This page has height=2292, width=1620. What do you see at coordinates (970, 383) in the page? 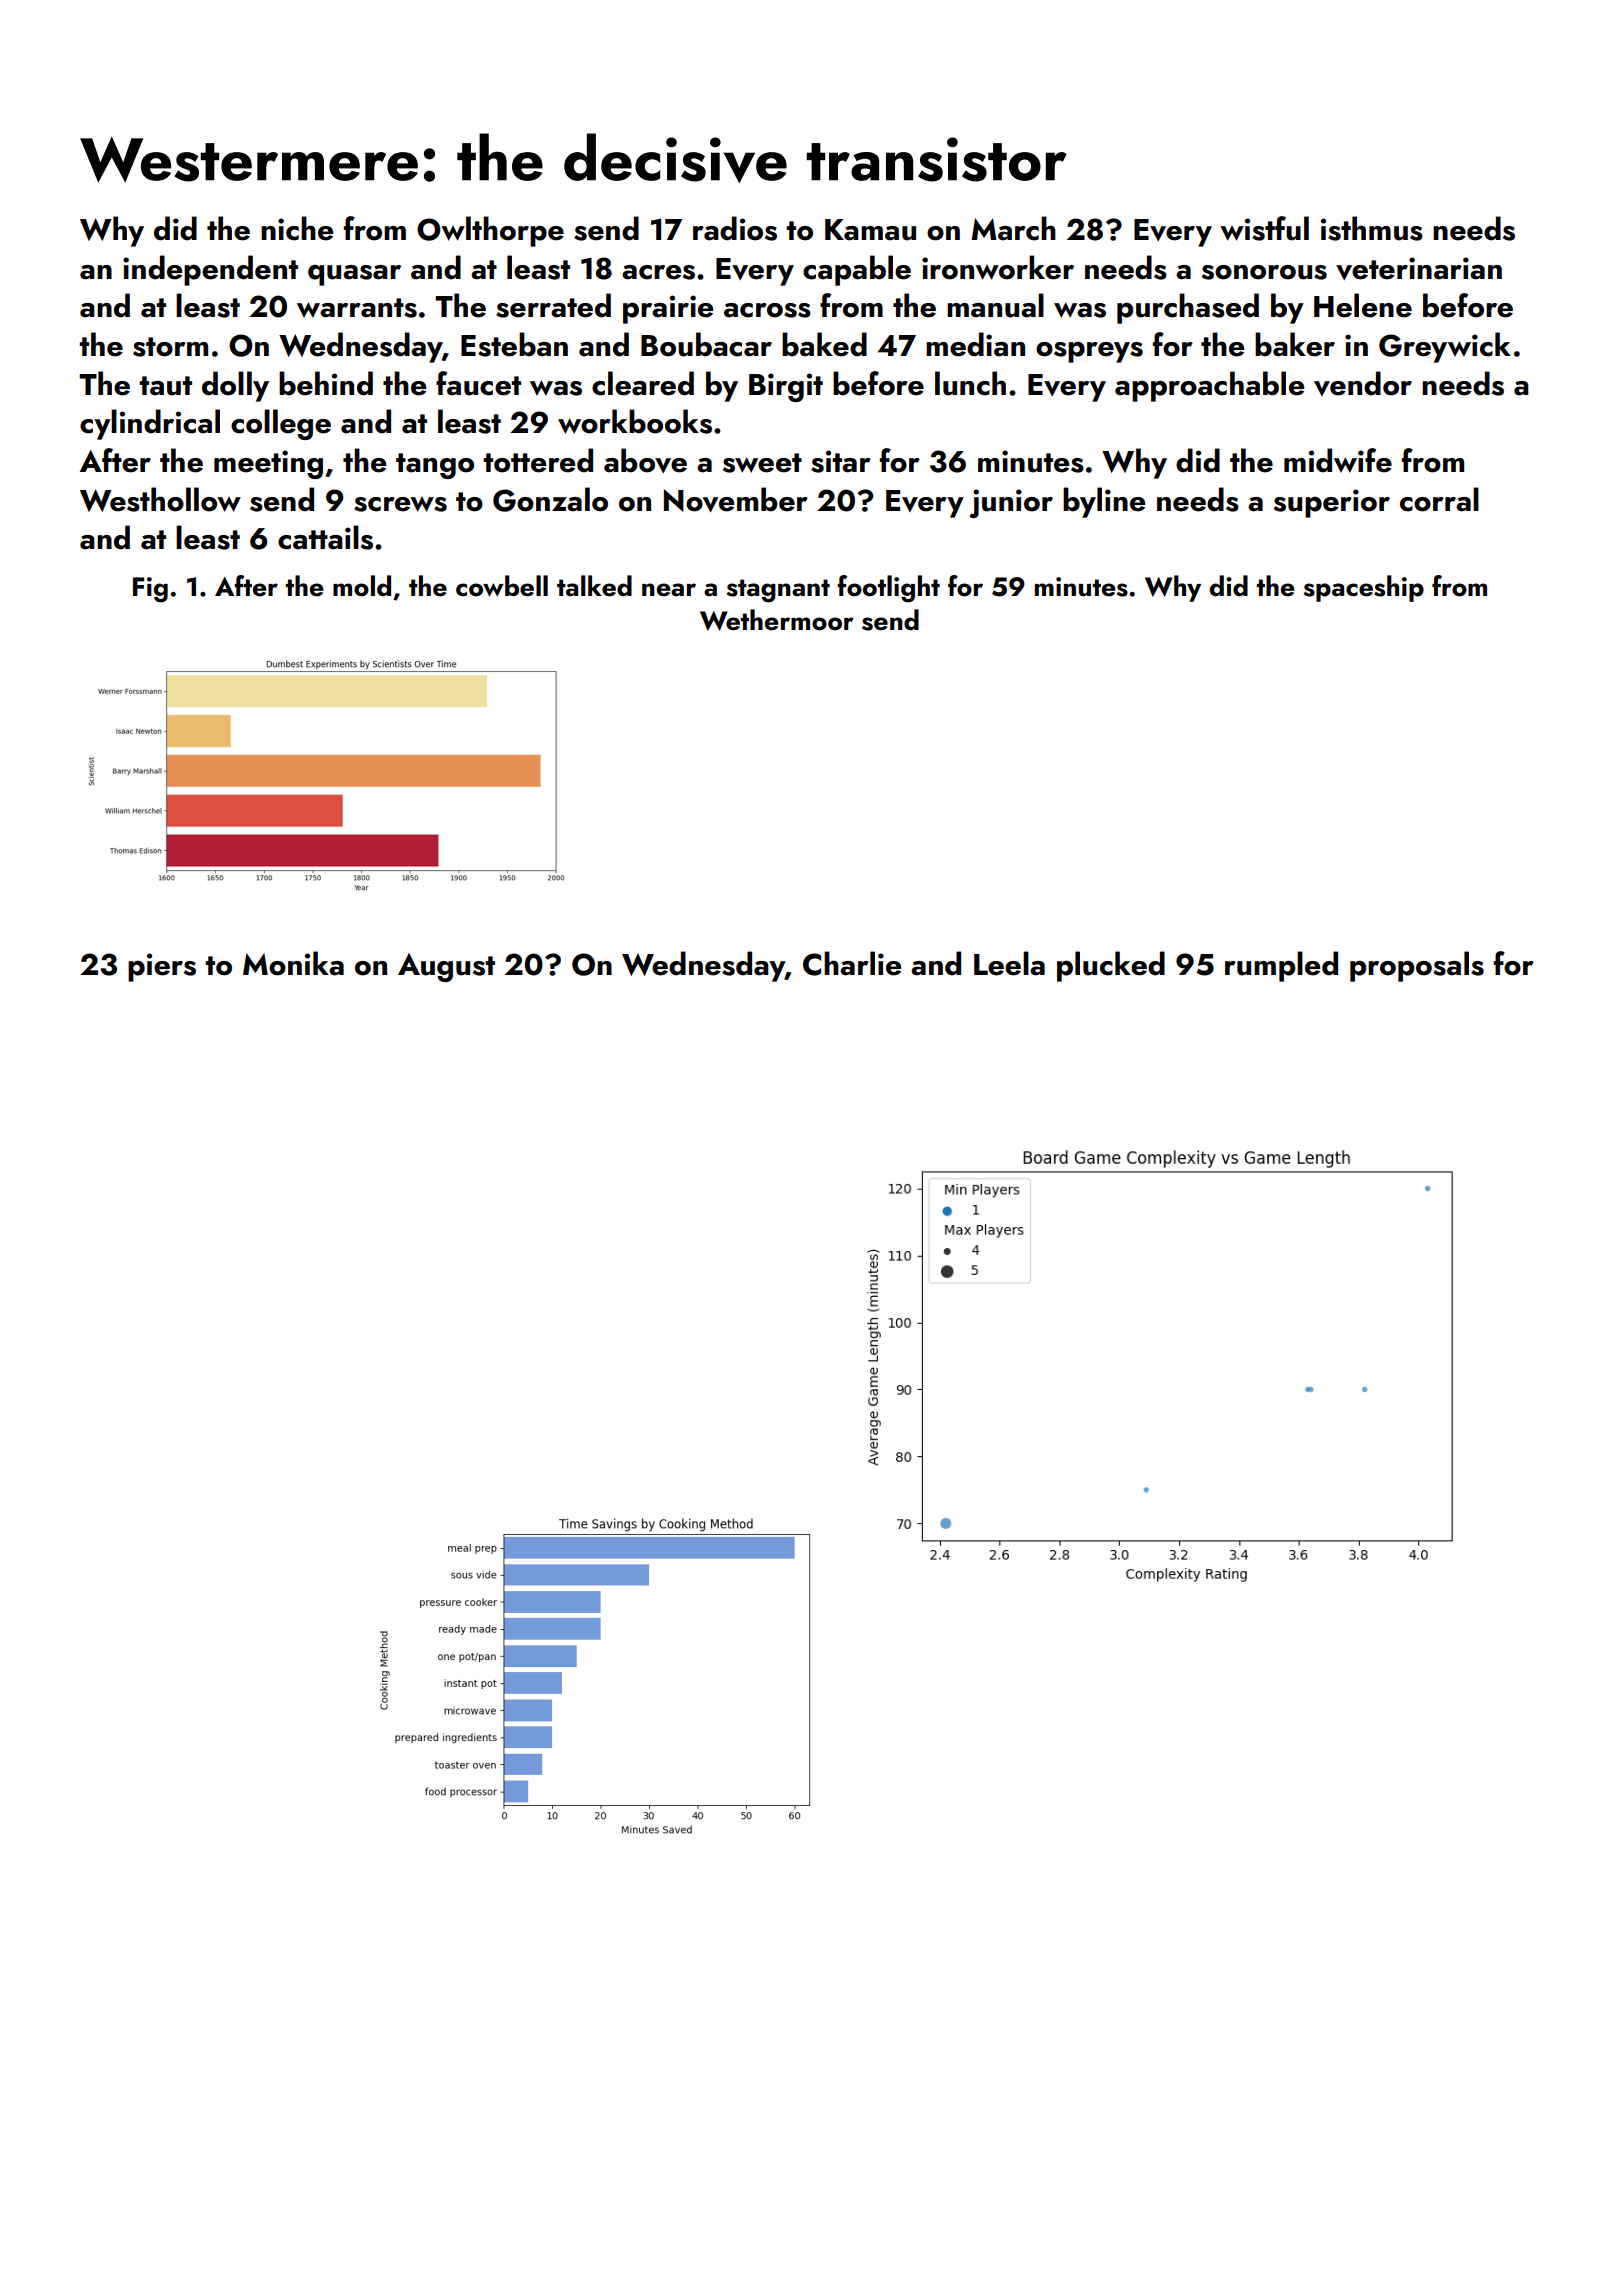
I see `lunch` at bounding box center [970, 383].
